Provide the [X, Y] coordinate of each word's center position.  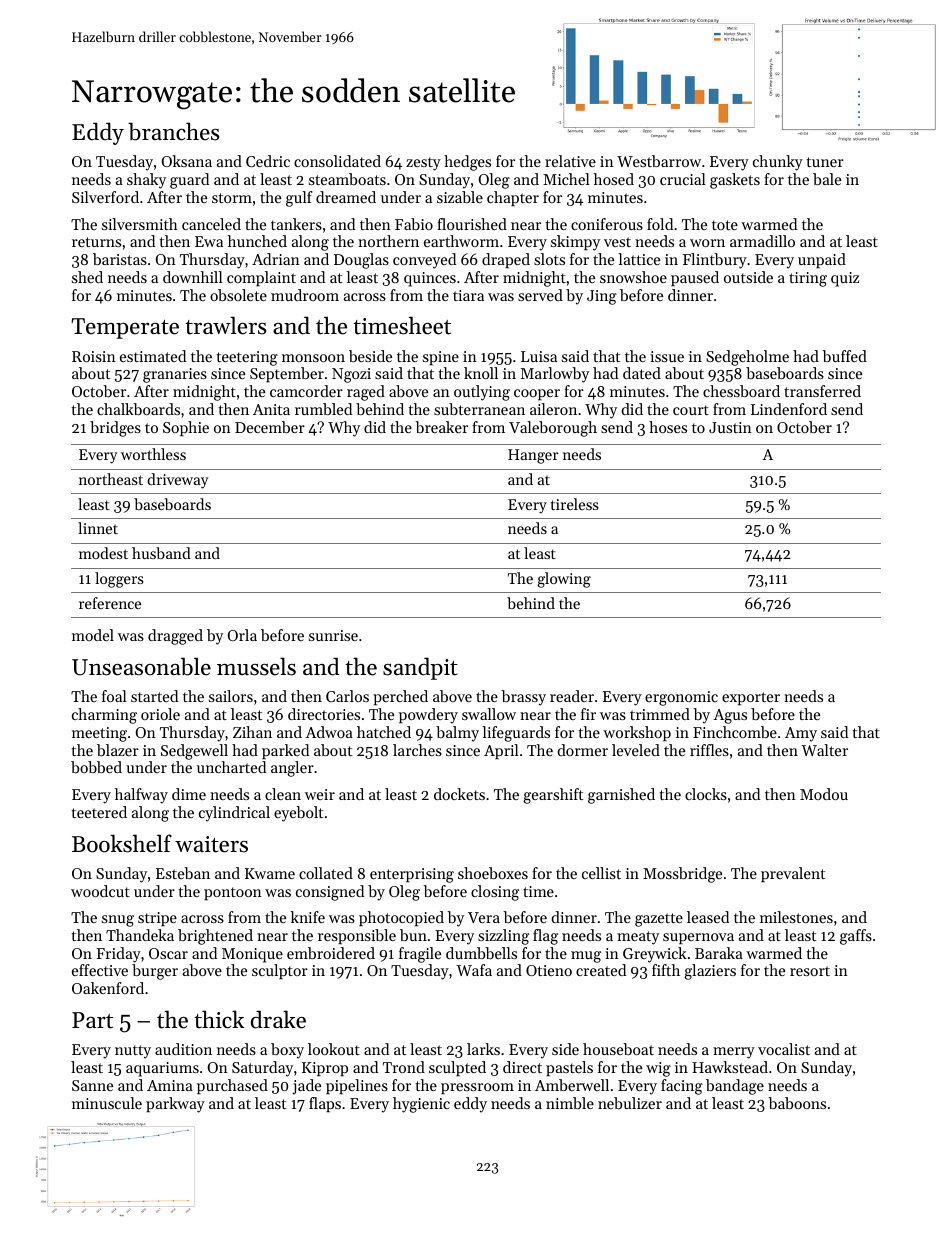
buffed [844, 356]
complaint [261, 278]
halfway [141, 796]
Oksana [186, 161]
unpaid [822, 260]
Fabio [414, 224]
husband [161, 553]
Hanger [533, 456]
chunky [778, 163]
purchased [232, 1086]
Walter [824, 750]
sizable [460, 197]
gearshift [553, 796]
